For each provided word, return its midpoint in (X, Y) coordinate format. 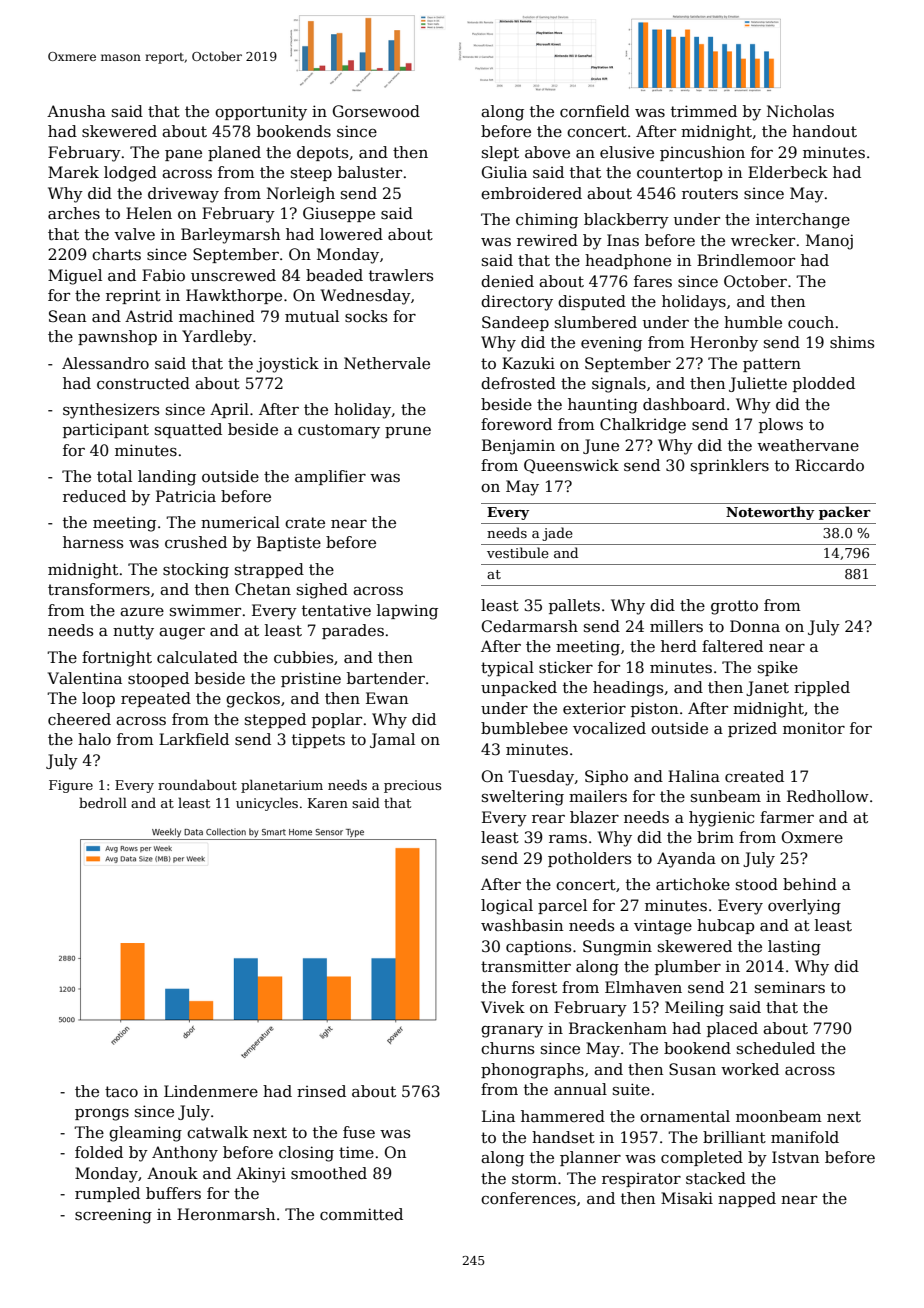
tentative (336, 611)
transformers (99, 589)
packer (845, 513)
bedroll (103, 802)
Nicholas (800, 111)
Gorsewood (376, 111)
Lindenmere (211, 1091)
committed (361, 1214)
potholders (589, 859)
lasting (794, 948)
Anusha (76, 111)
